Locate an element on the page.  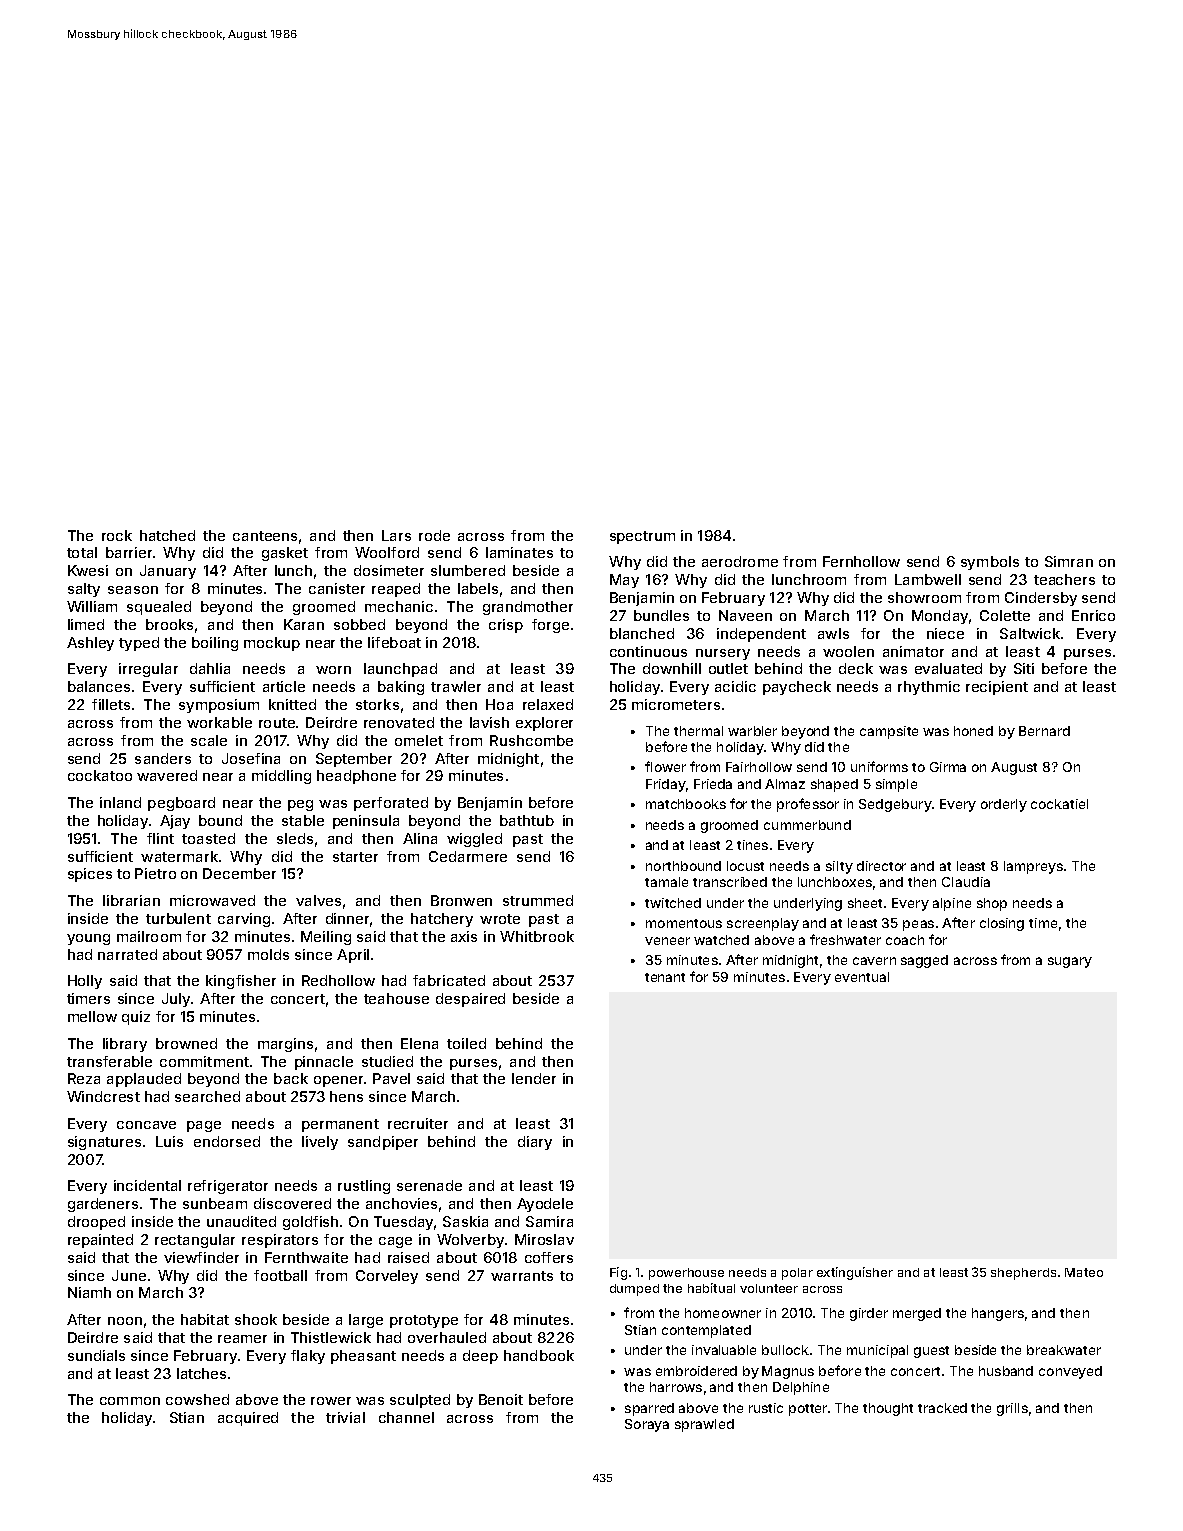
spectrum is located at coordinates (642, 537).
